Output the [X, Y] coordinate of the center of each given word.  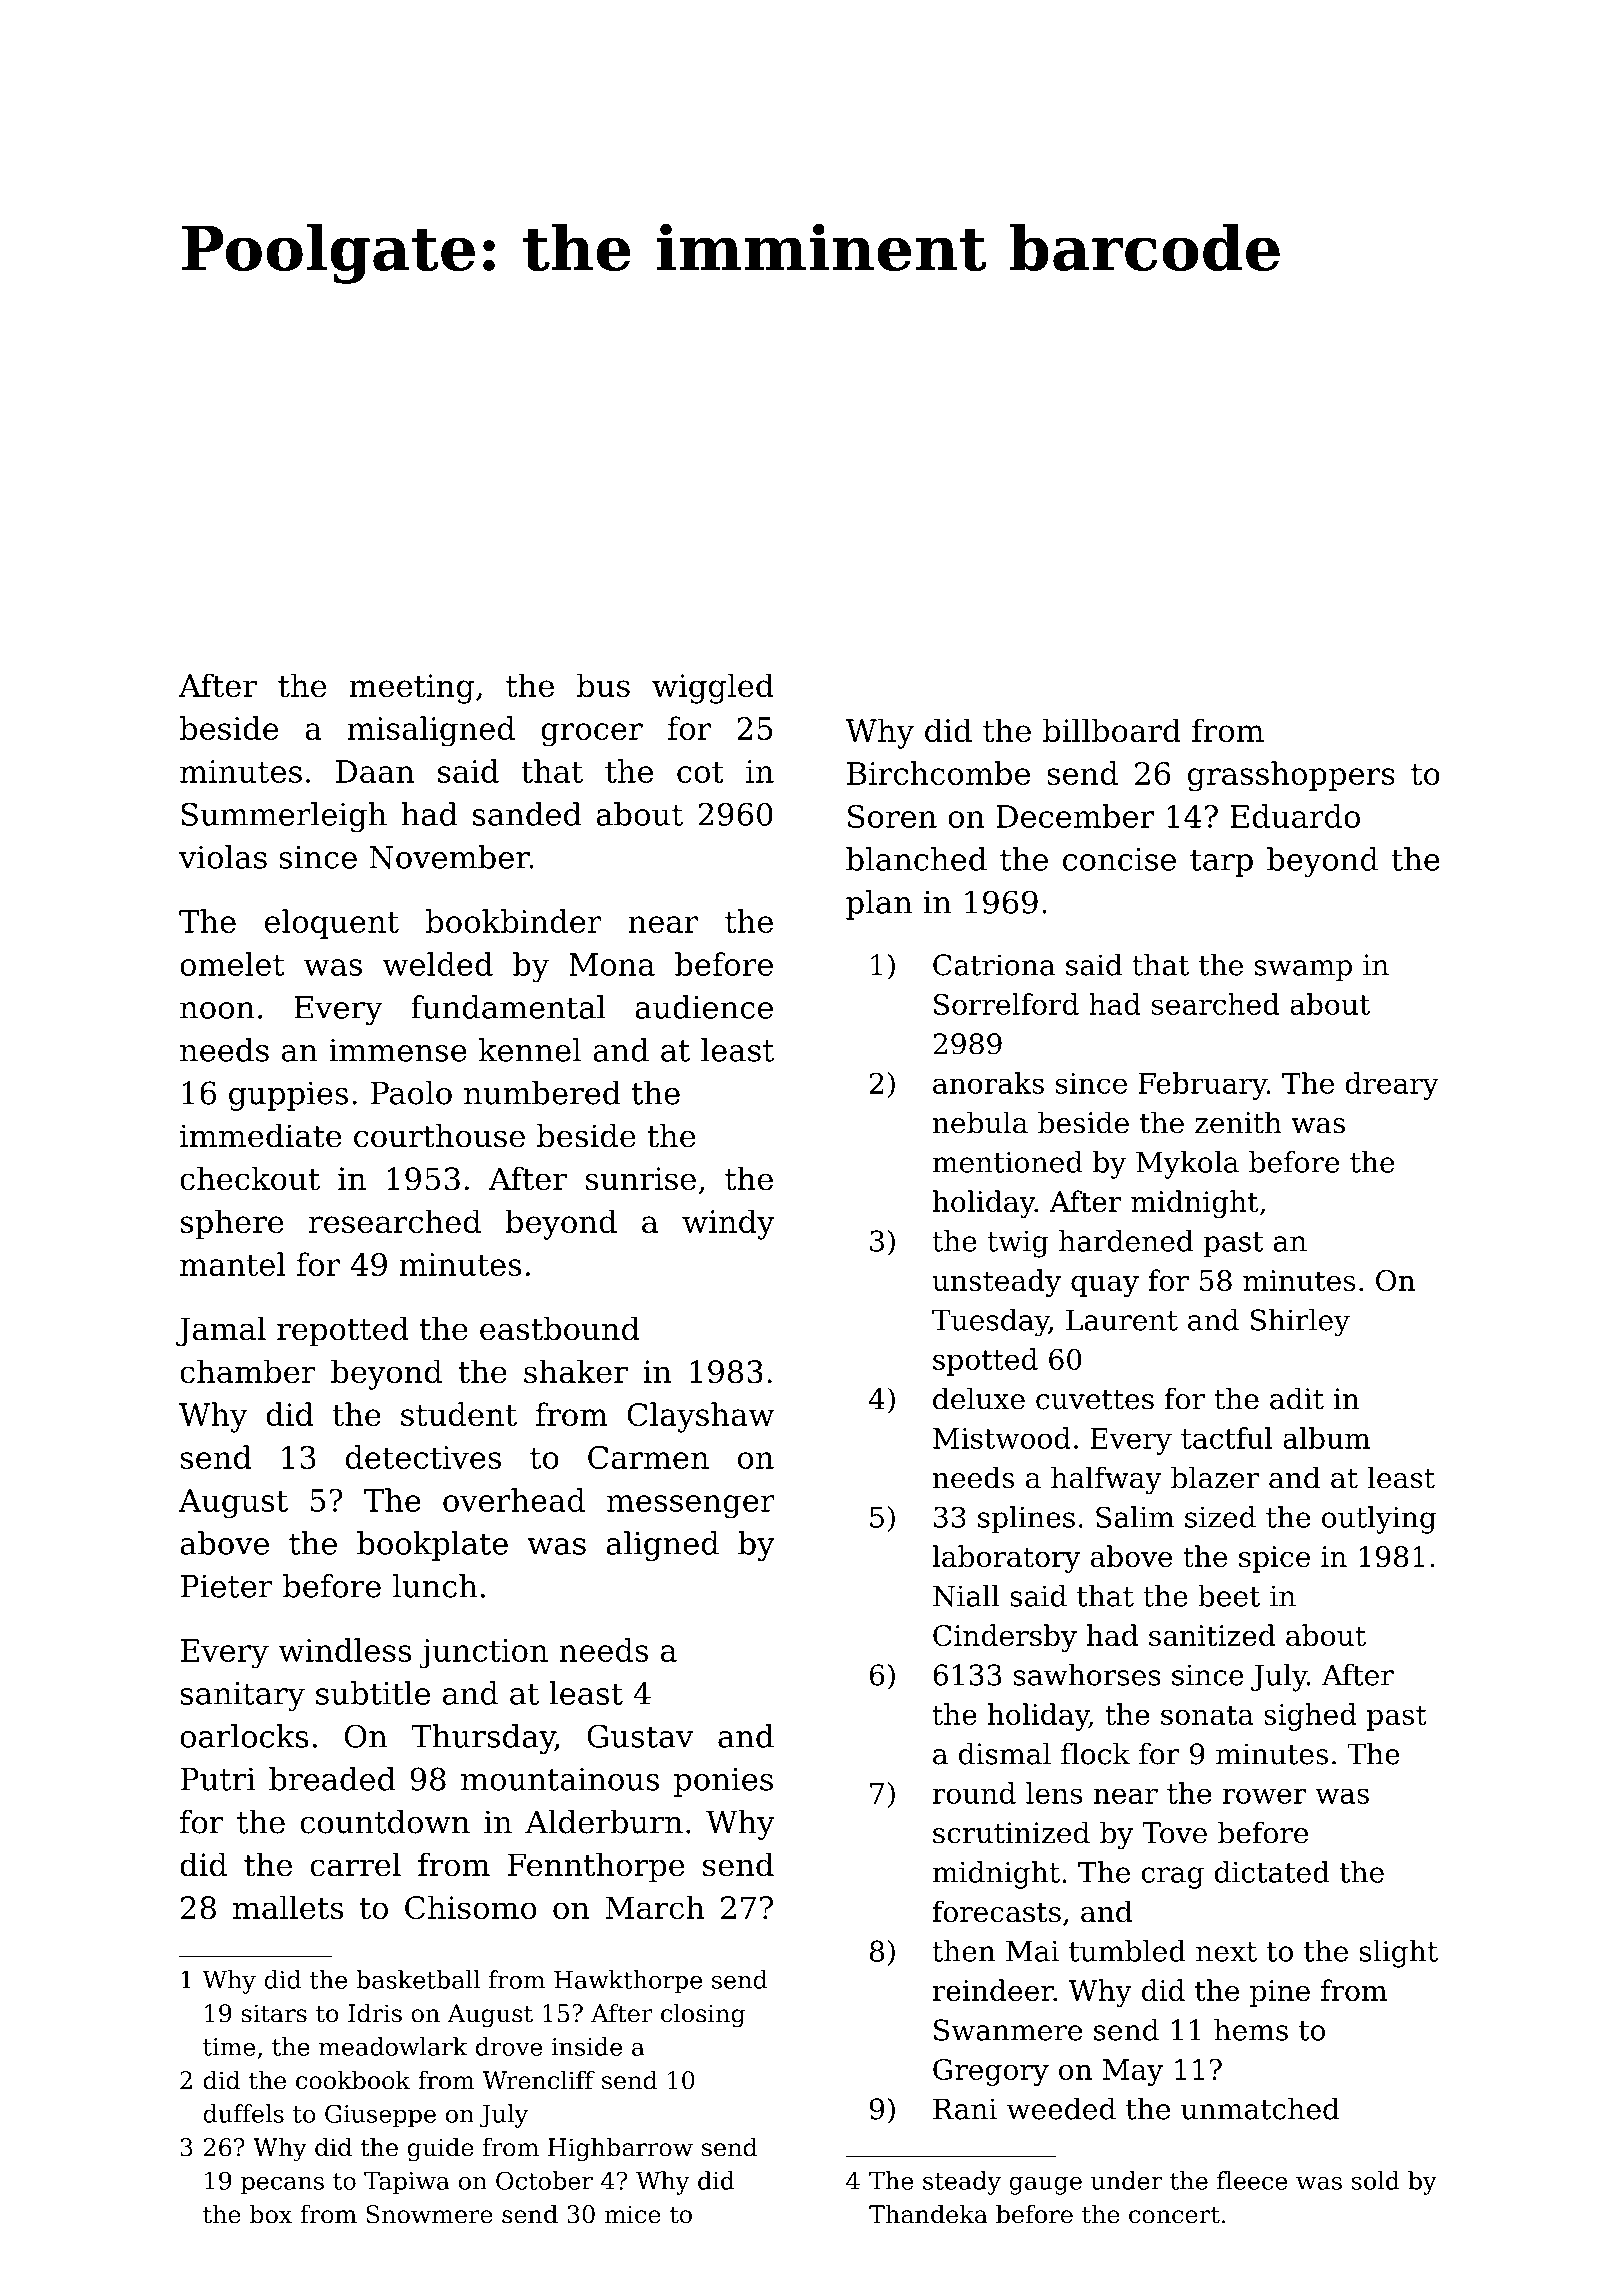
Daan [375, 771]
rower [1264, 1796]
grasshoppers [1291, 776]
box [271, 2214]
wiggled [713, 688]
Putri [218, 1779]
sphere [232, 1224]
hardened [1126, 1241]
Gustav [640, 1736]
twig [1018, 1244]
